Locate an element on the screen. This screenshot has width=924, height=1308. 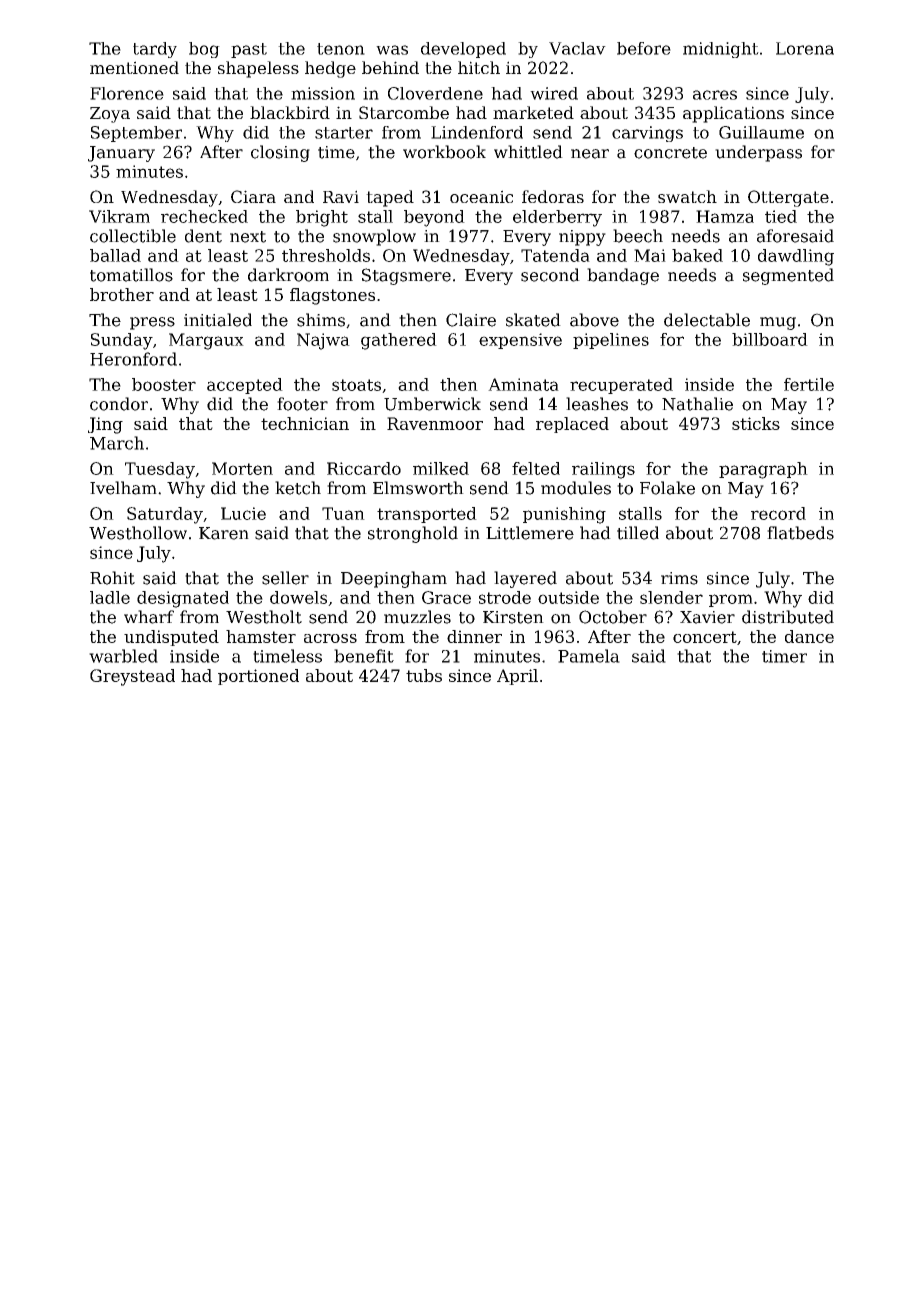
underpass is located at coordinates (758, 153).
